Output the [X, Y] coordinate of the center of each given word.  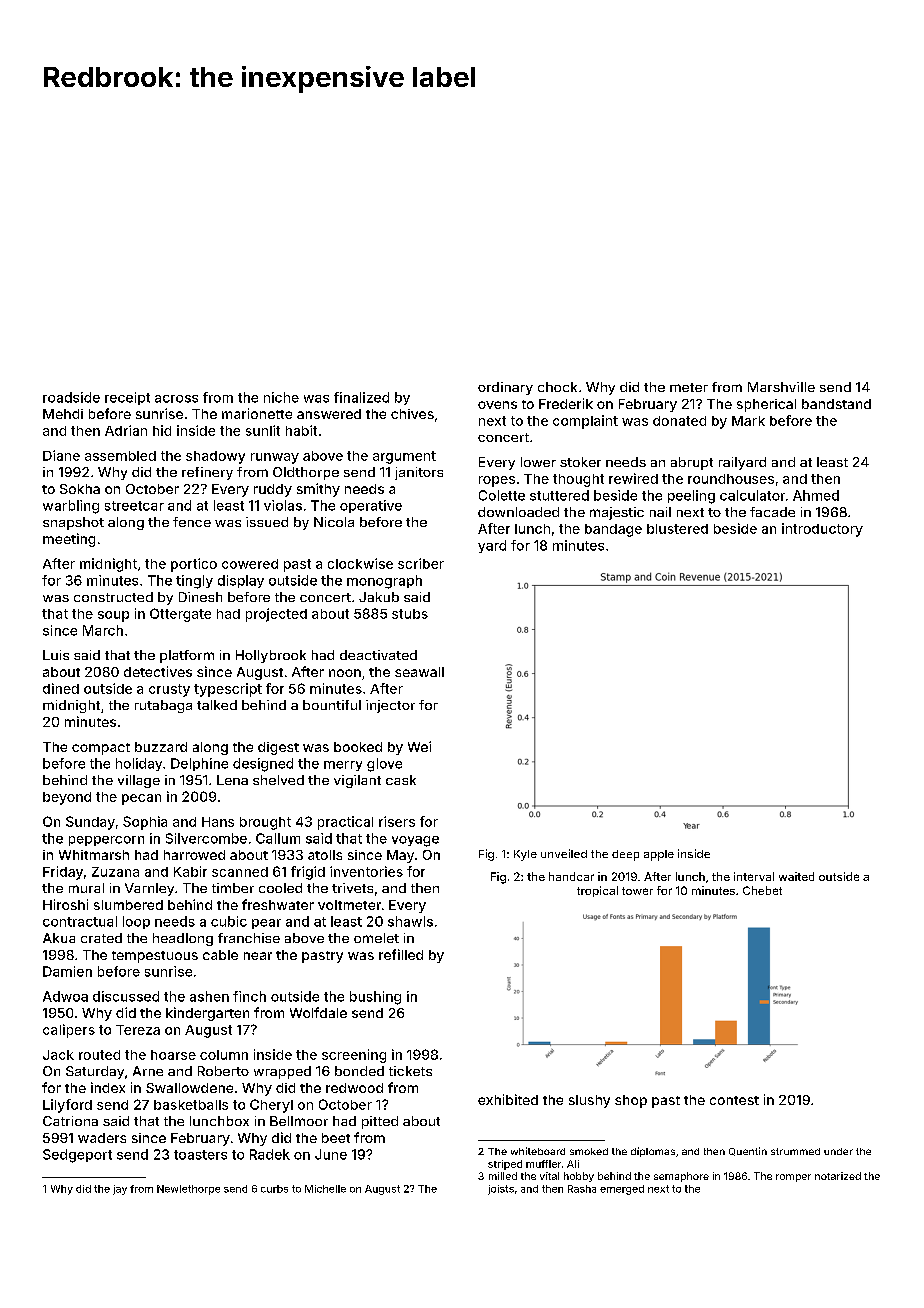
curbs [274, 1189]
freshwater [278, 904]
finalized [361, 397]
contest [734, 1100]
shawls [410, 921]
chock [557, 387]
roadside [71, 397]
